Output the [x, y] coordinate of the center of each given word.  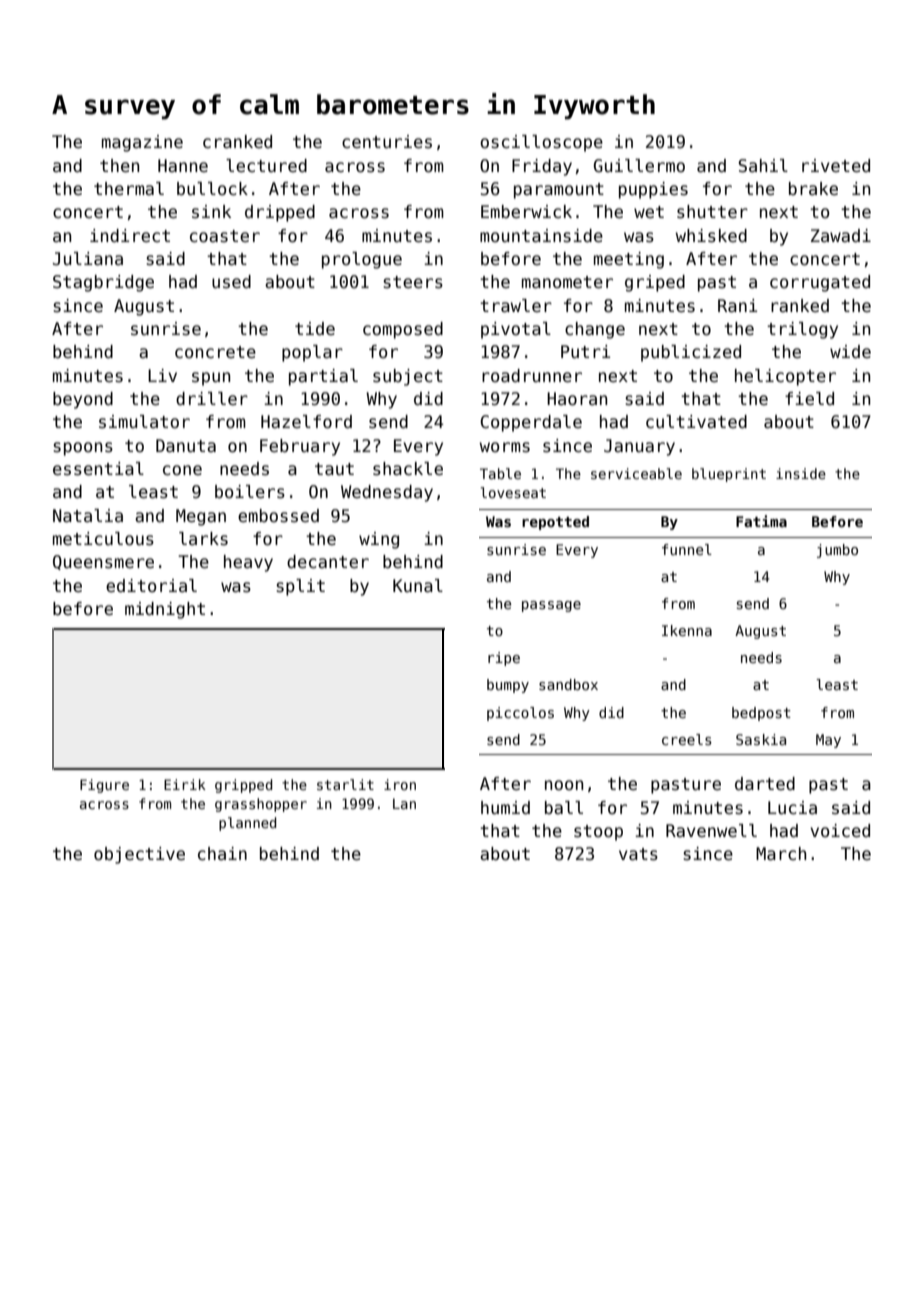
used [231, 282]
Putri [585, 352]
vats [638, 854]
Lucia [792, 808]
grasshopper [261, 805]
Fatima [761, 521]
